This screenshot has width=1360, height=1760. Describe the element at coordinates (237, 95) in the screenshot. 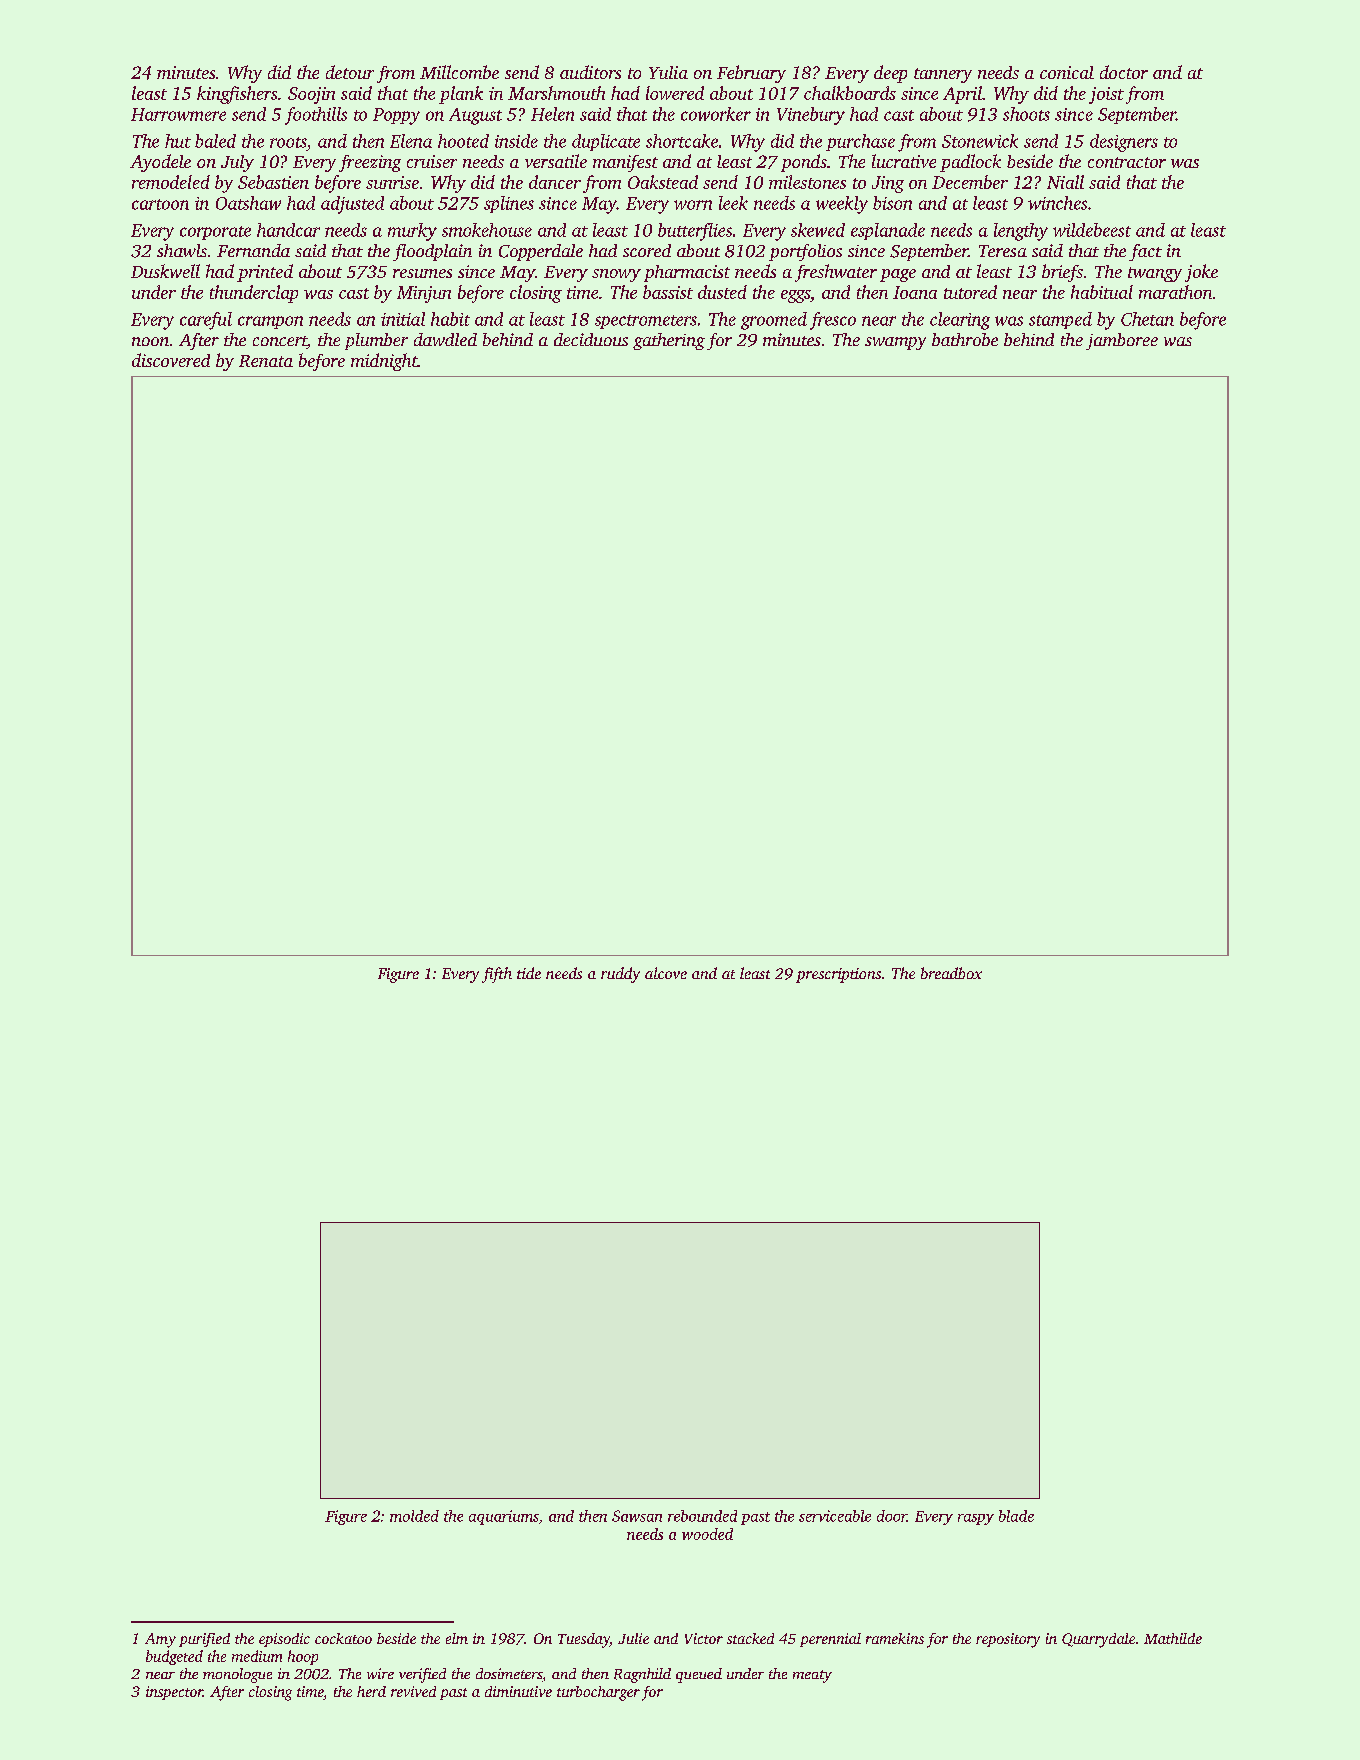

I see `kingfishers` at that location.
